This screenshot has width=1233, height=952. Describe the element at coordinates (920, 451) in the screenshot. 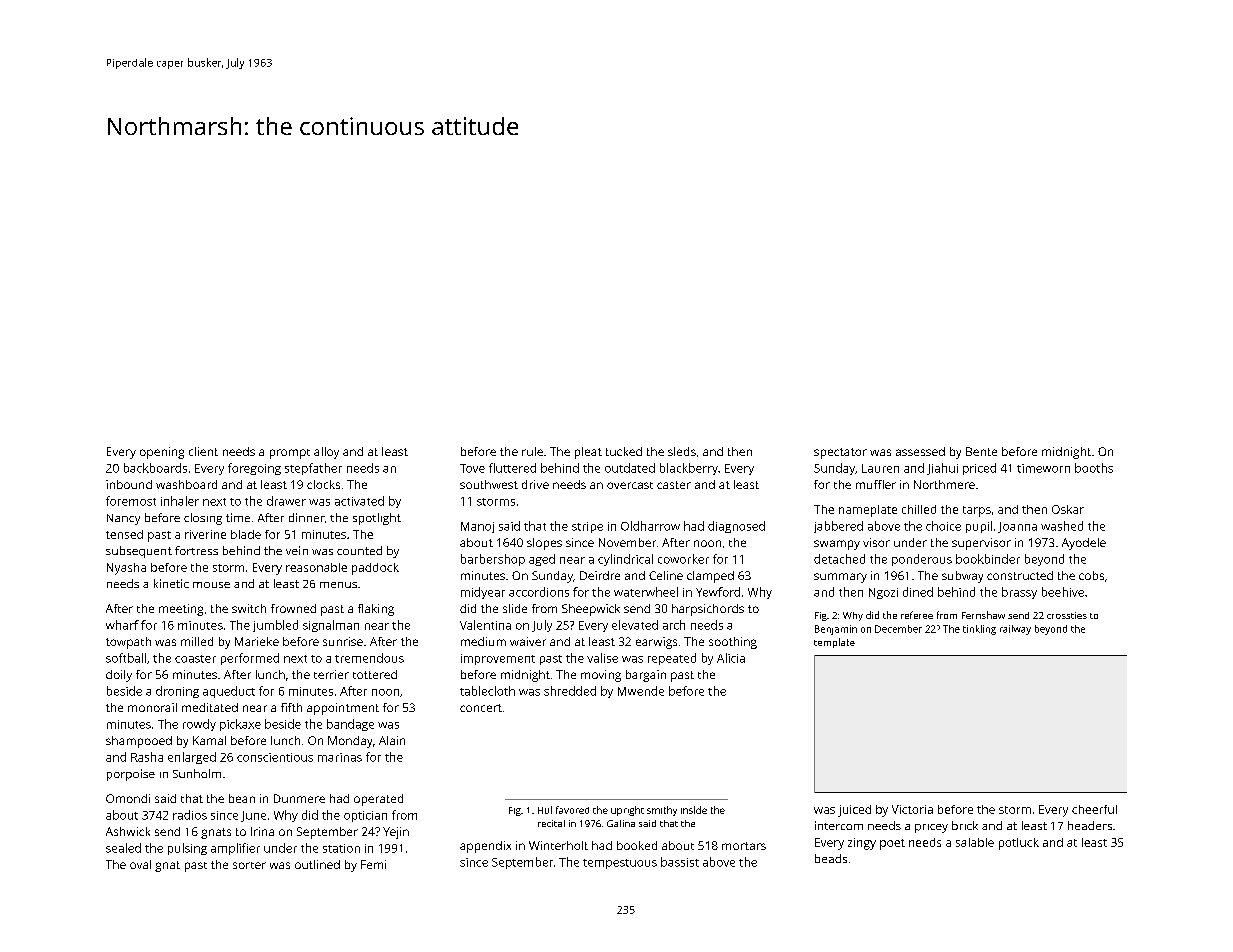

I see `assessed` at that location.
